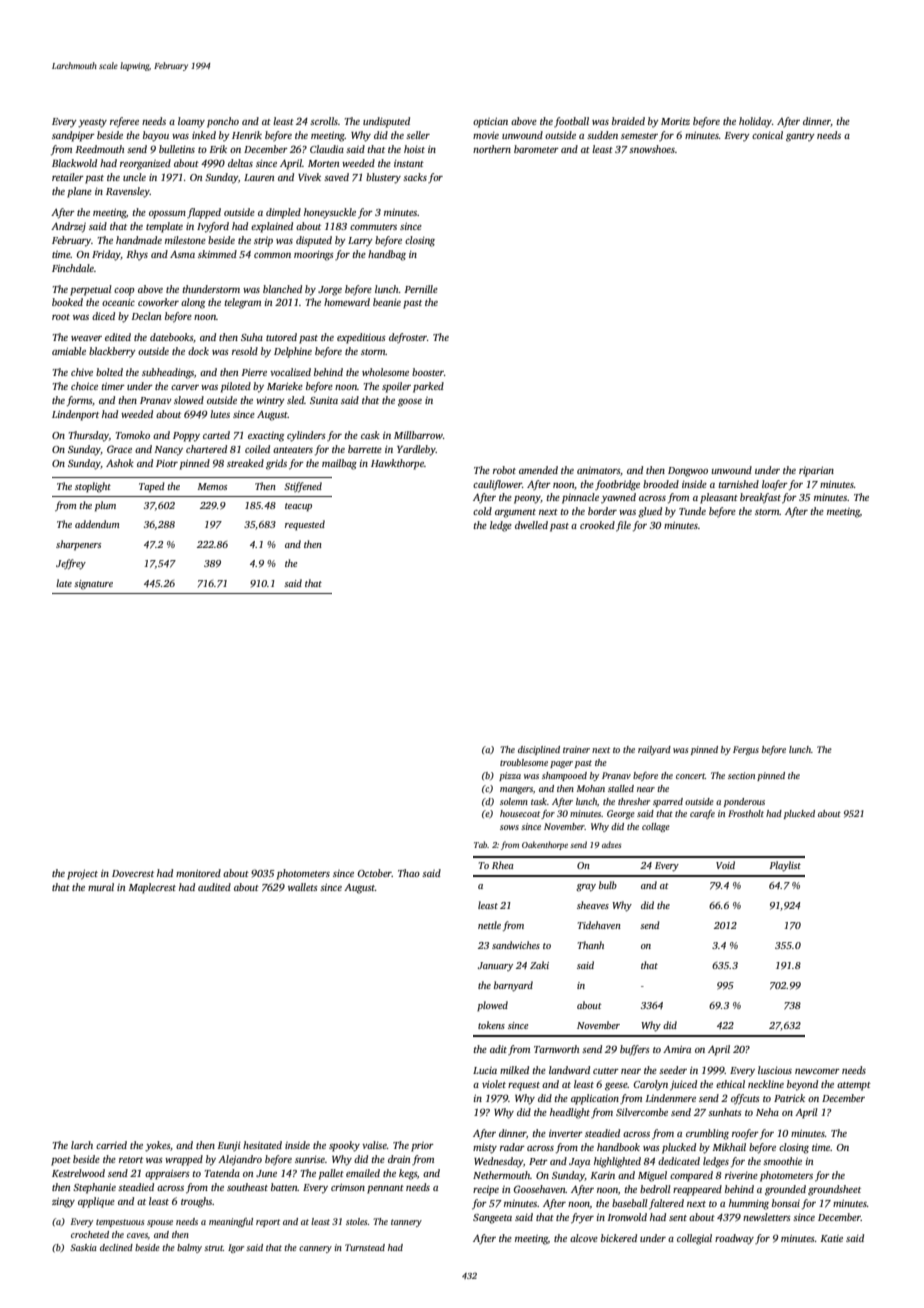 The height and width of the screenshot is (1308, 924). Describe the element at coordinates (816, 471) in the screenshot. I see `riparian` at that location.
